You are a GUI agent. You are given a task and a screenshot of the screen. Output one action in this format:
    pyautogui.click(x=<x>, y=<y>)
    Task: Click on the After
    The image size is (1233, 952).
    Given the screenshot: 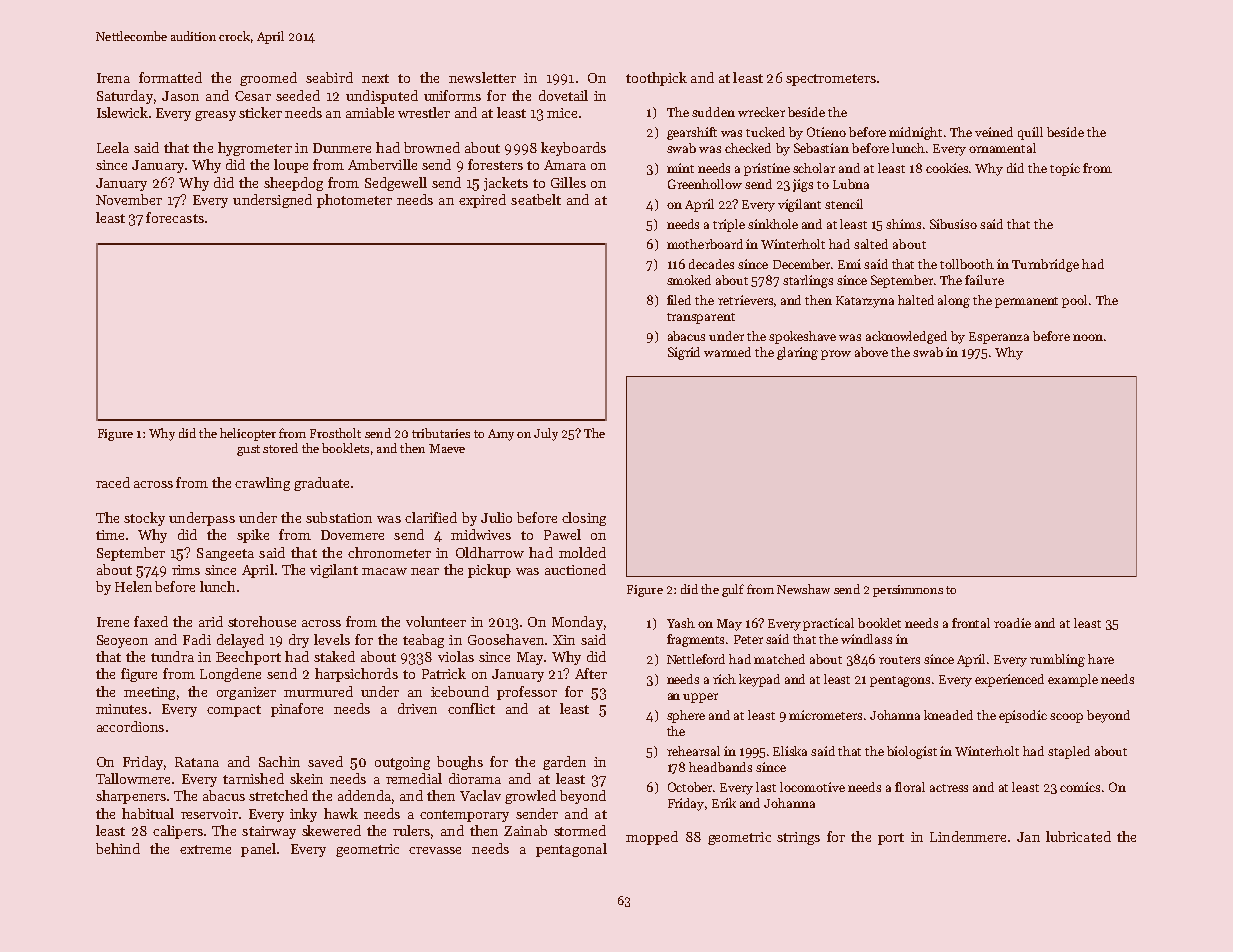 What is the action you would take?
    pyautogui.click(x=591, y=673)
